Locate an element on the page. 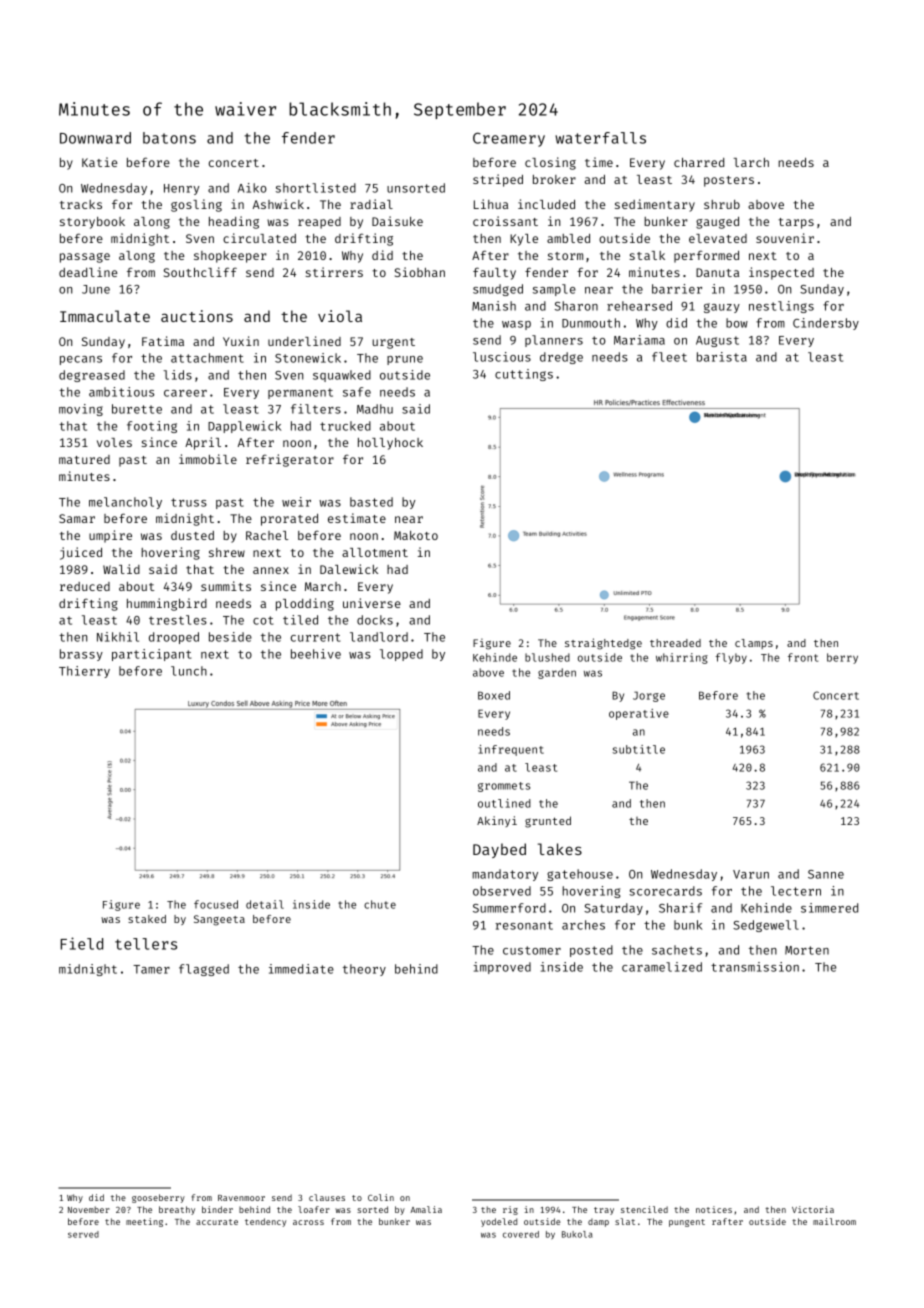 The width and height of the image is (924, 1308). Morten is located at coordinates (807, 950).
